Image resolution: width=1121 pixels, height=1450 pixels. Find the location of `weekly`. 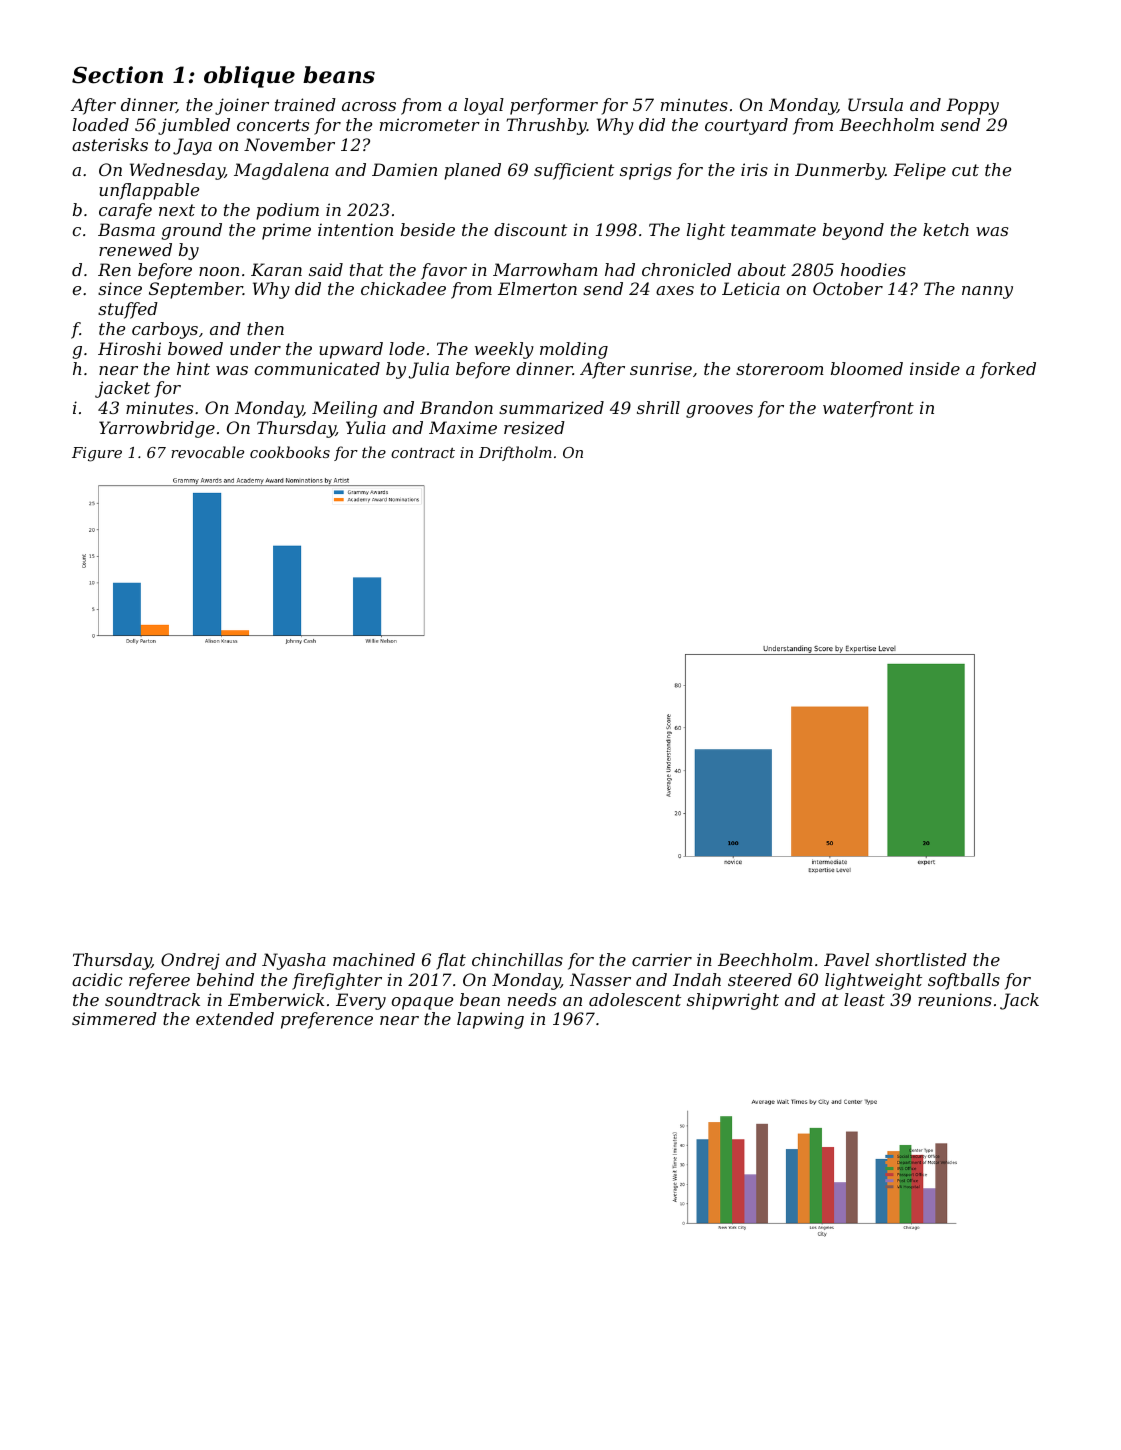

weekly is located at coordinates (504, 350).
